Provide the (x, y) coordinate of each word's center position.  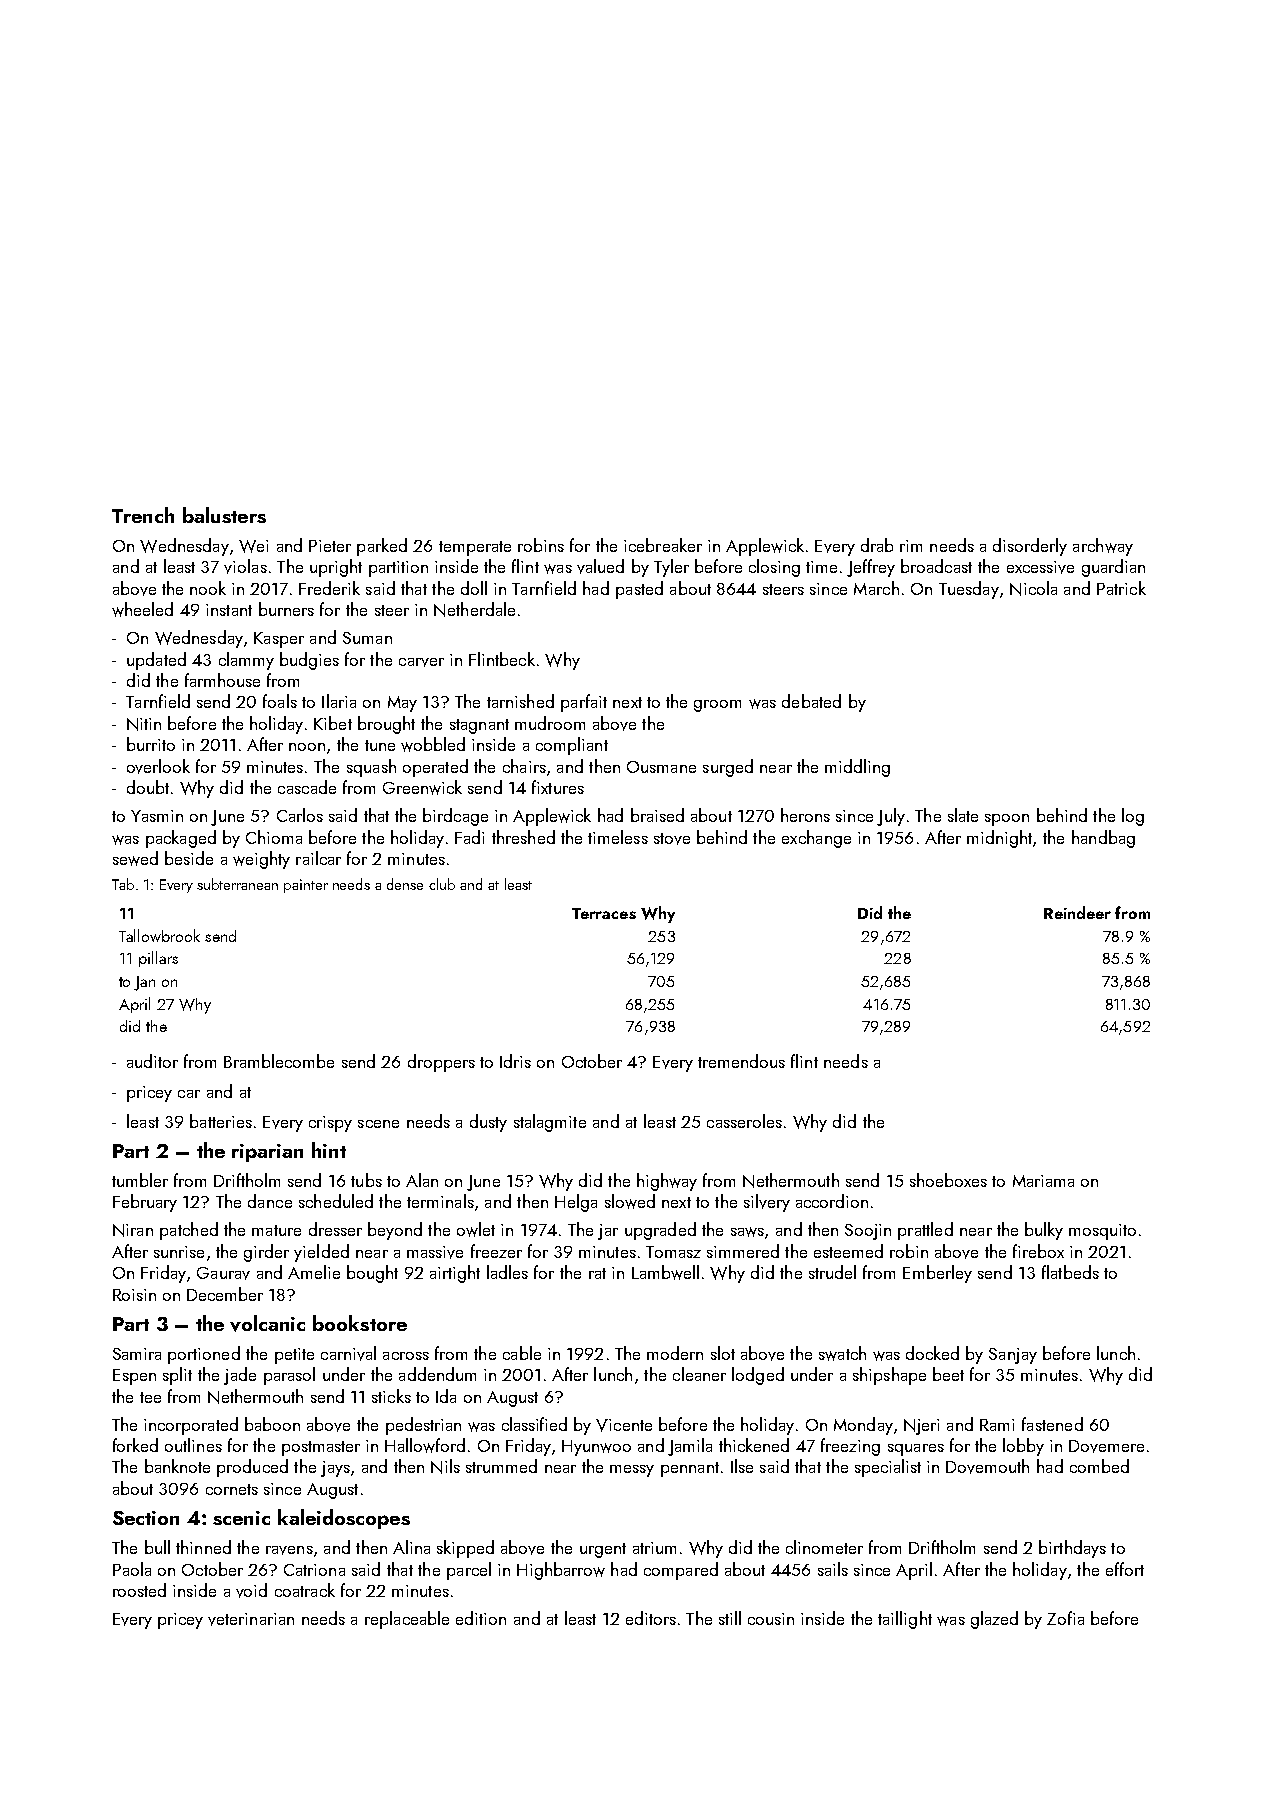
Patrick (1121, 588)
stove (672, 839)
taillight (905, 1620)
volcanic (267, 1323)
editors (651, 1618)
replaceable (407, 1620)
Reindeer (1077, 912)
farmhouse (222, 680)
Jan (144, 983)
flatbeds (1070, 1272)
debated (811, 701)
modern (675, 1353)
